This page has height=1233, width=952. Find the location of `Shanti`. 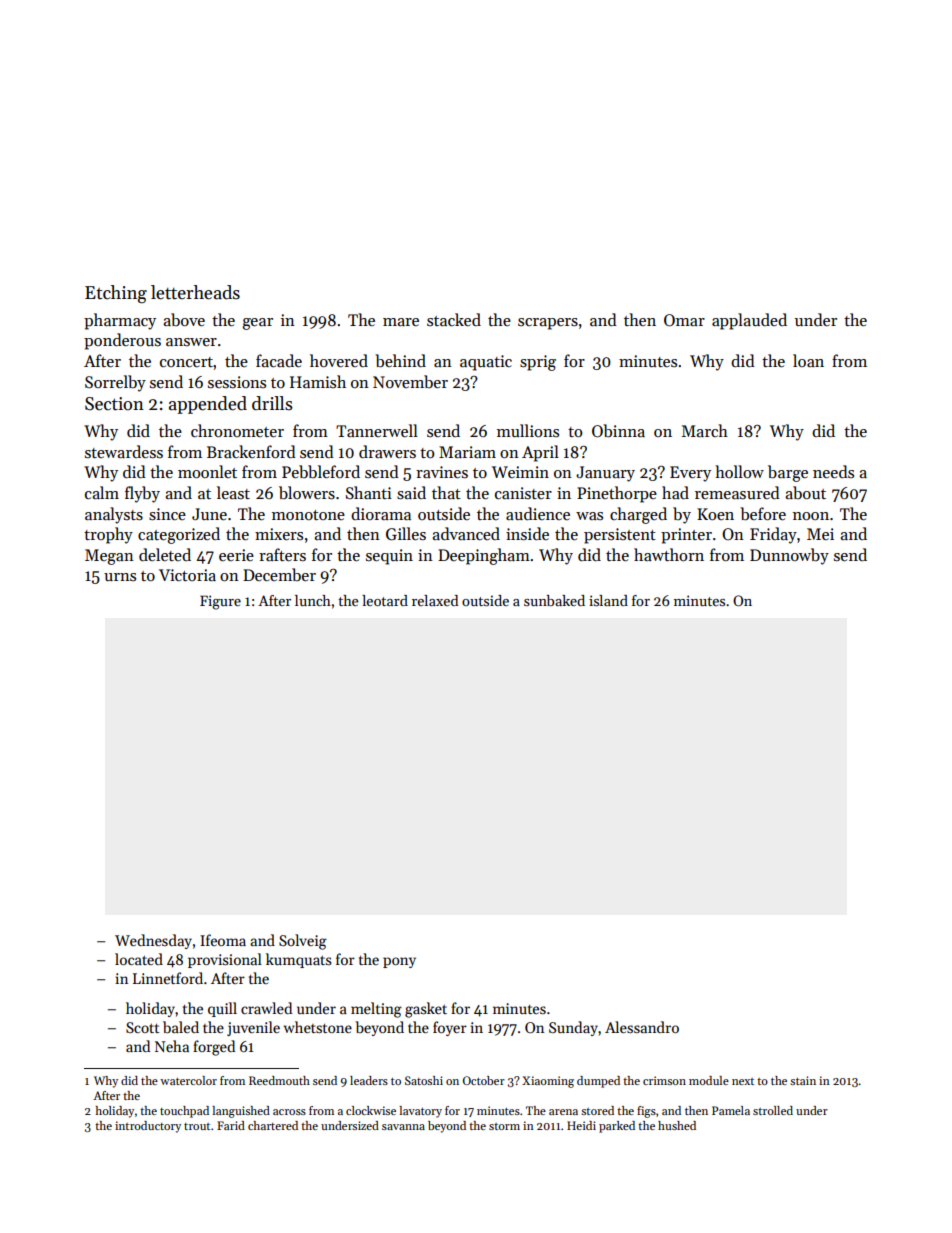

Shanti is located at coordinates (369, 492).
